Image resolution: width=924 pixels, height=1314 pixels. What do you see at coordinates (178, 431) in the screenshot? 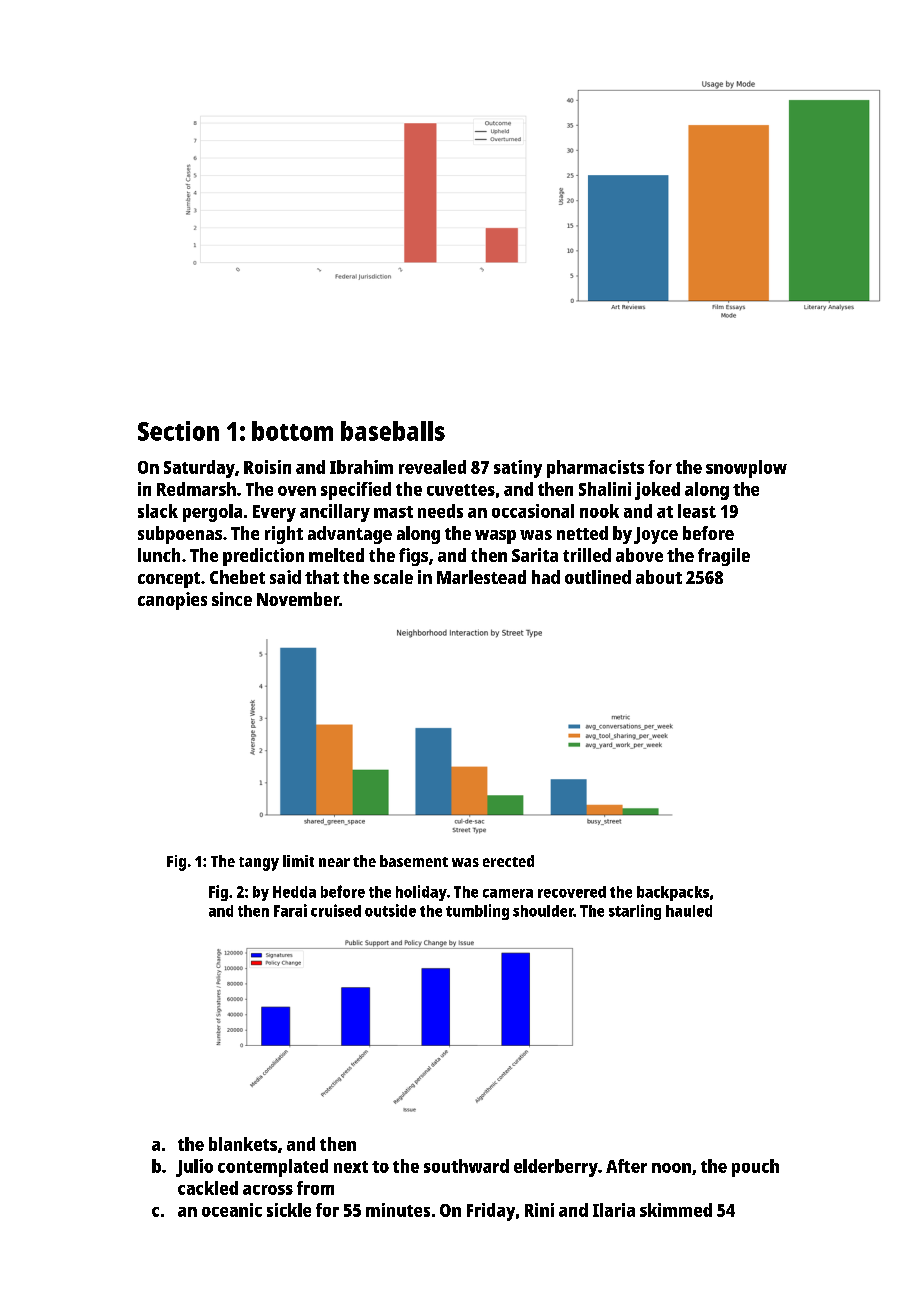
I see `Section` at bounding box center [178, 431].
